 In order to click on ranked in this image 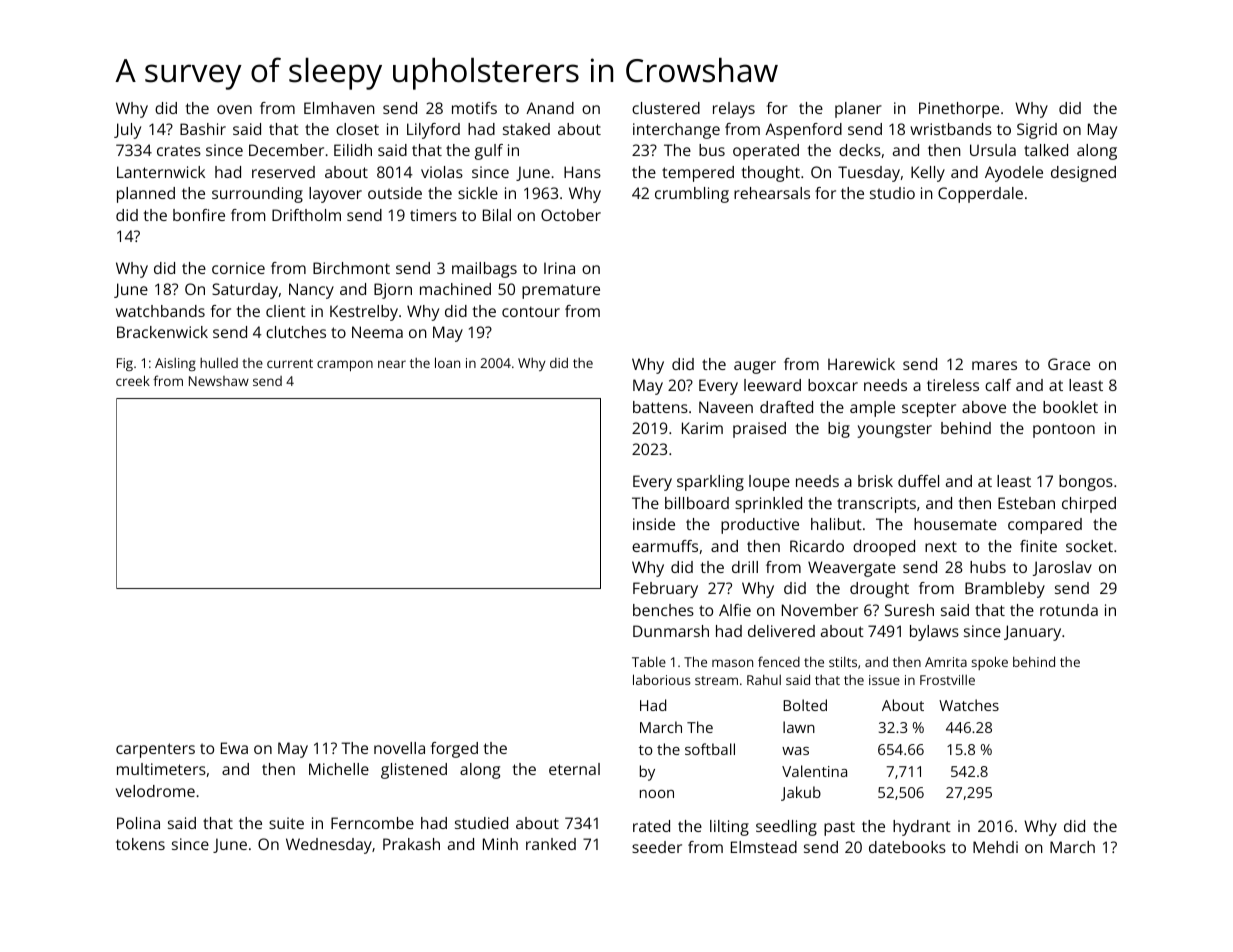, I will do `click(551, 844)`.
